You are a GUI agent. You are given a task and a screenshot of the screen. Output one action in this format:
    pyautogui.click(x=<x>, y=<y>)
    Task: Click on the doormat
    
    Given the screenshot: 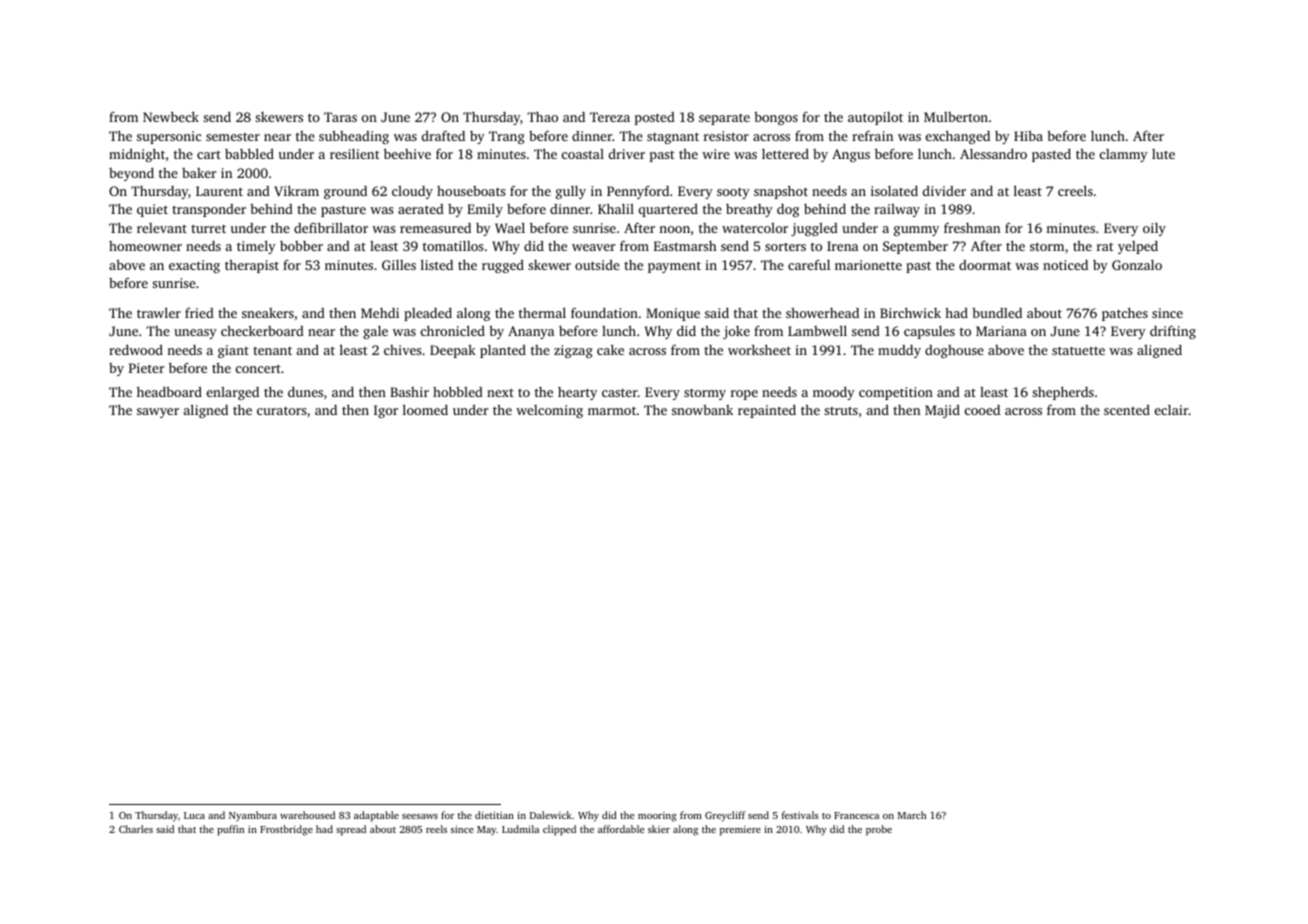 What is the action you would take?
    pyautogui.click(x=985, y=265)
